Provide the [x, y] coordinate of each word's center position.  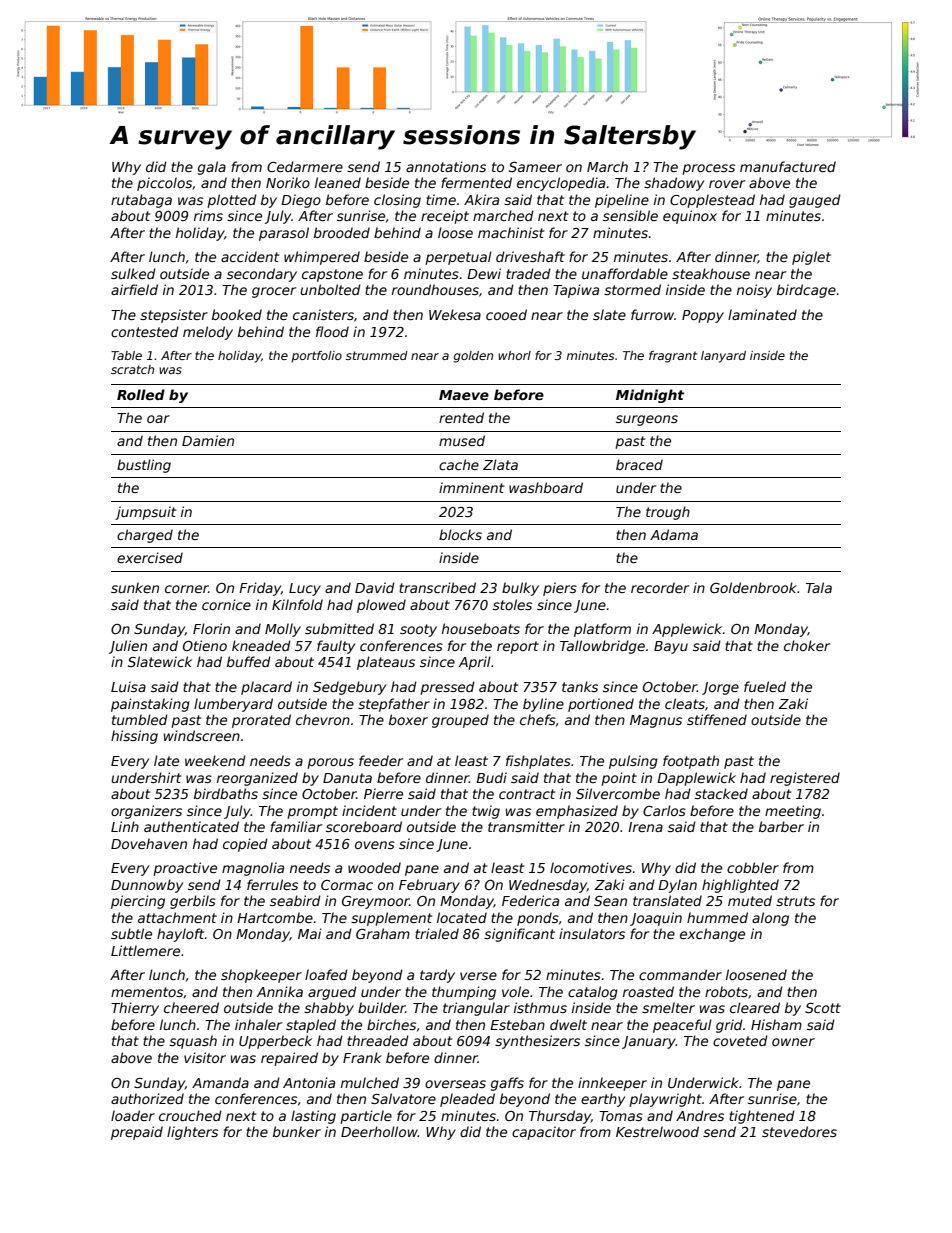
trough [668, 513]
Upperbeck [275, 1042]
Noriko [288, 182]
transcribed [437, 587]
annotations [446, 166]
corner [187, 589]
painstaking [150, 705]
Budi [491, 777]
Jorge [720, 688]
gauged [815, 201]
